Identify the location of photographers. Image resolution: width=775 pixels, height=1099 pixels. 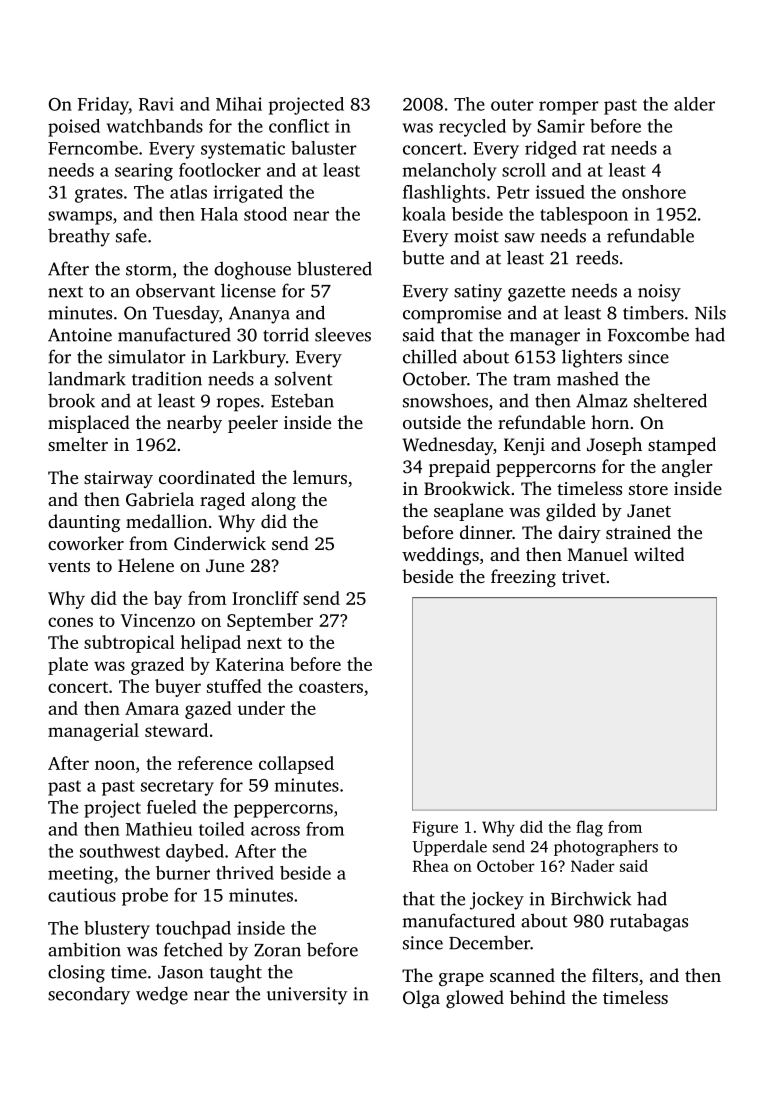
(606, 848).
